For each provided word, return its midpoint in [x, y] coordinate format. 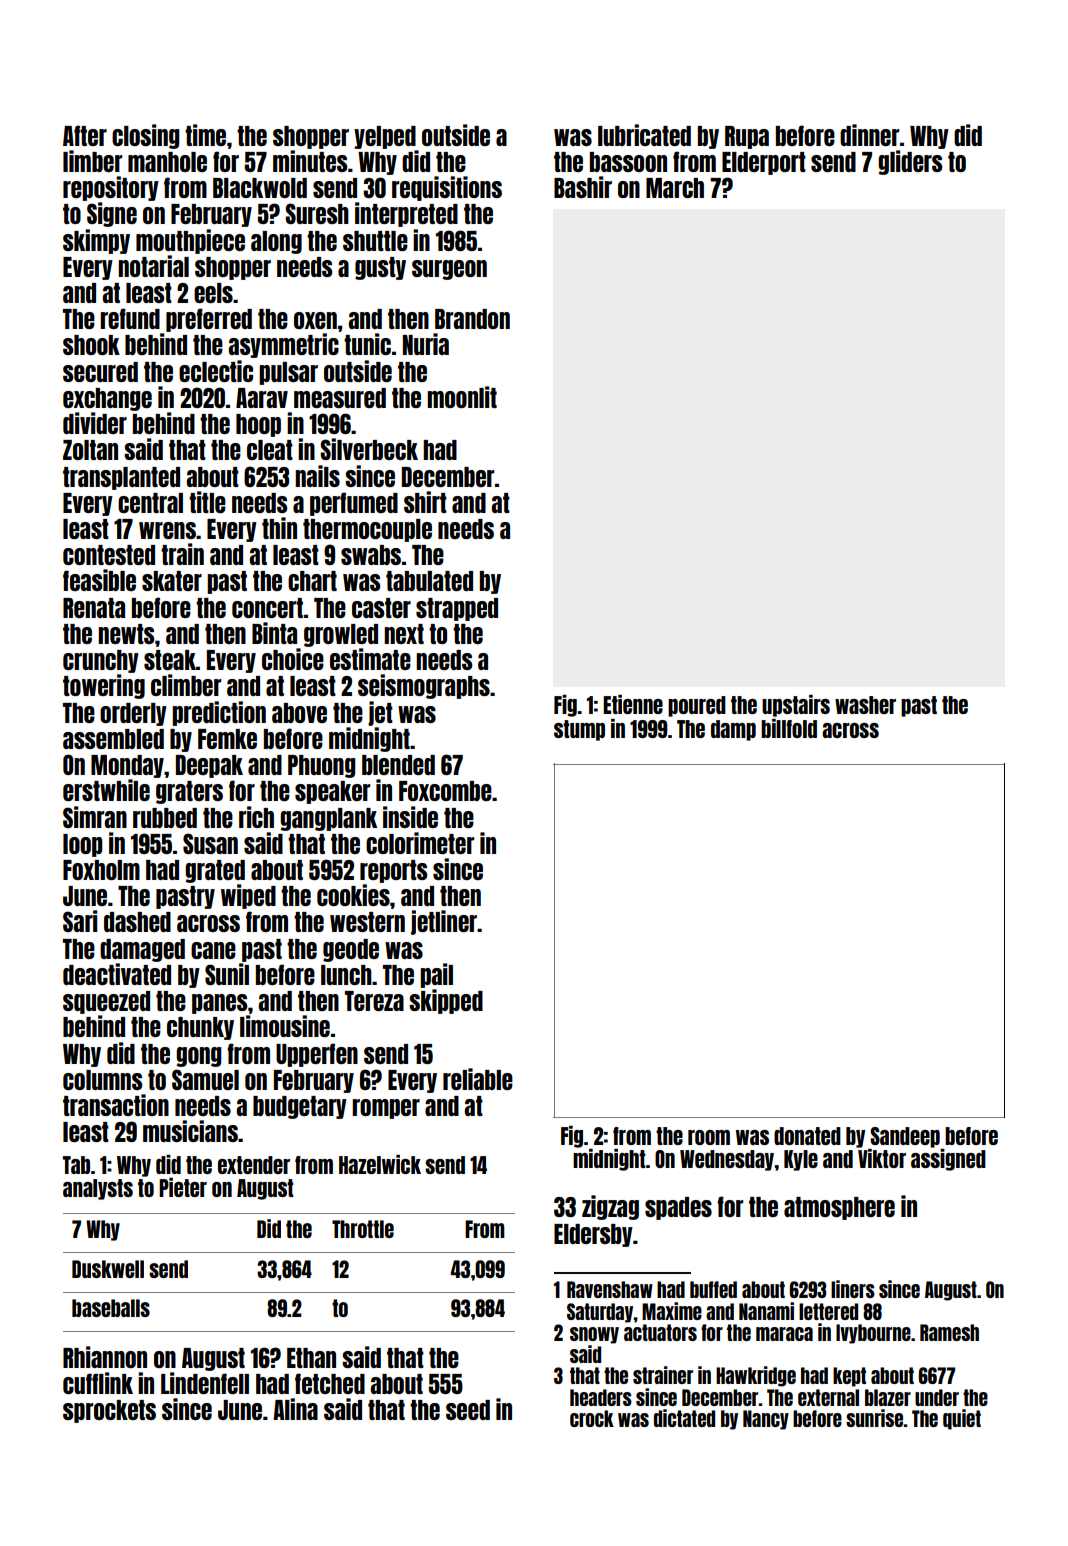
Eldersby [593, 1235]
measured [340, 398]
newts [126, 634]
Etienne [633, 704]
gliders [910, 162]
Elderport [764, 163]
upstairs [796, 706]
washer [865, 705]
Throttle [363, 1229]
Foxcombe [445, 791]
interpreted [406, 214]
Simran [95, 817]
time [205, 135]
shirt [425, 502]
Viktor [882, 1158]
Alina [295, 1409]
